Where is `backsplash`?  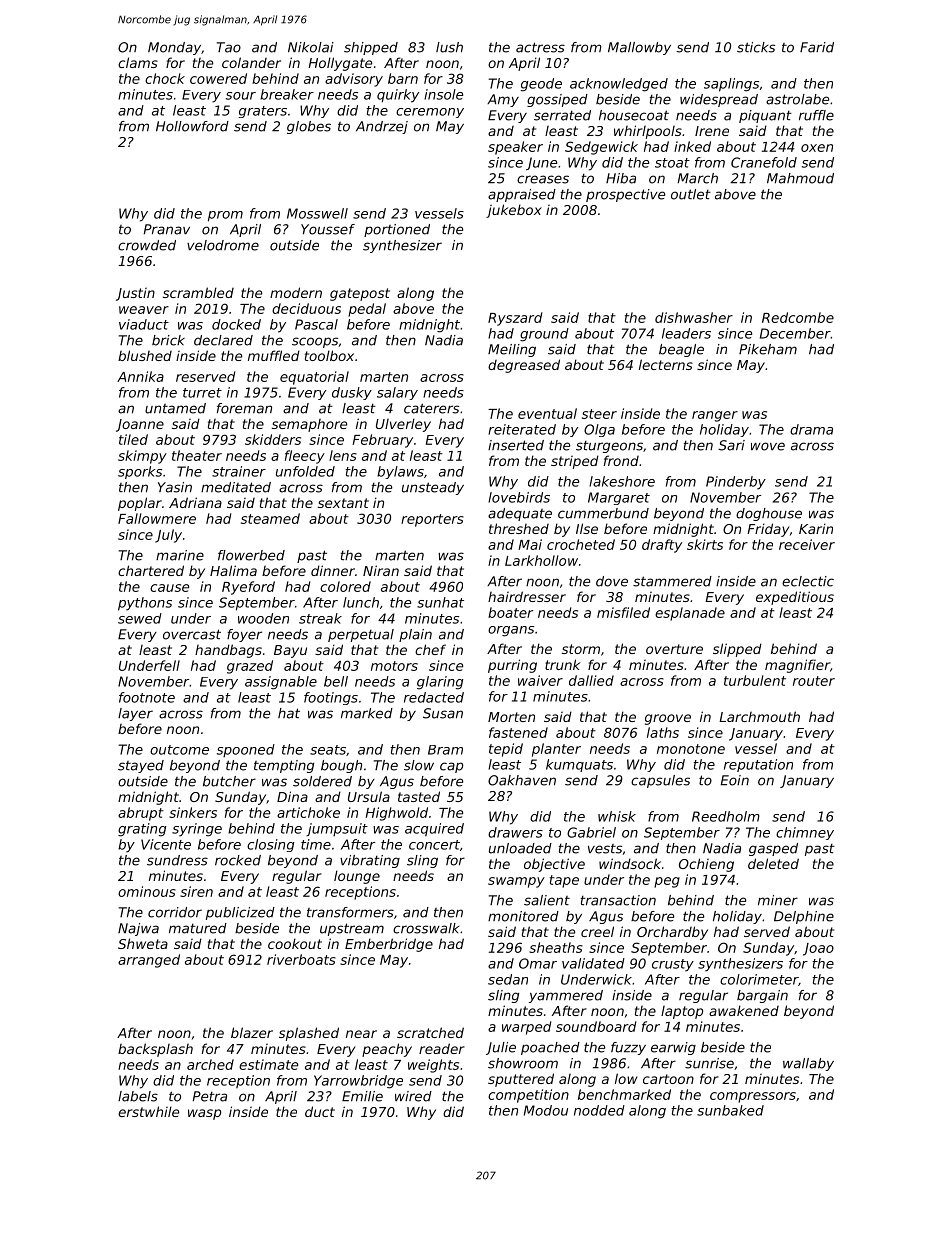 backsplash is located at coordinates (155, 1050).
